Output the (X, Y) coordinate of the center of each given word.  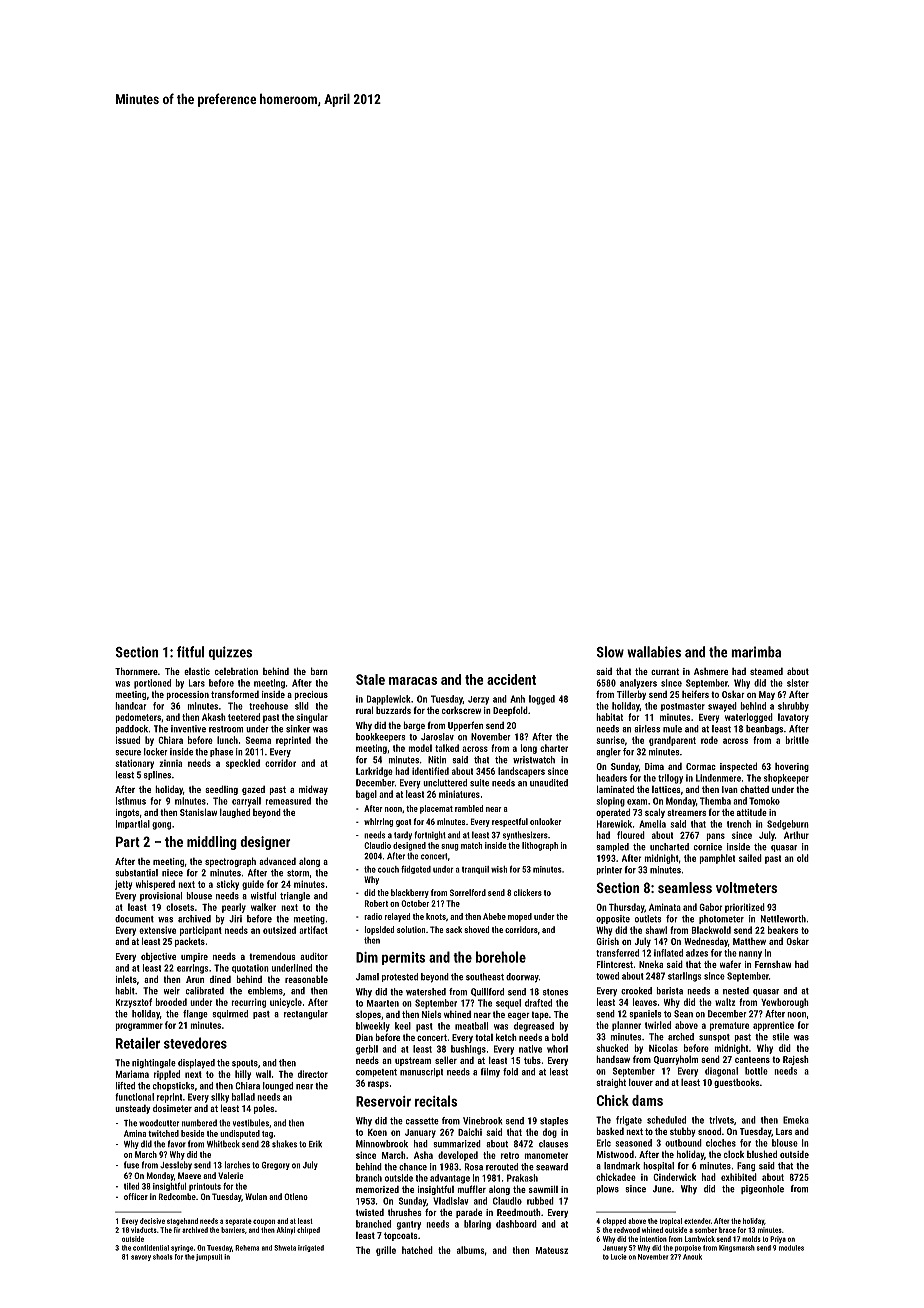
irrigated (311, 1248)
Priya (778, 1240)
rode (709, 740)
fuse (131, 1165)
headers (611, 778)
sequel (508, 1004)
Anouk (692, 1257)
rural (364, 710)
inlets (126, 979)
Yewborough (785, 1003)
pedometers (138, 718)
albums (470, 1250)
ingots (127, 813)
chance (413, 1167)
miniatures (459, 794)
